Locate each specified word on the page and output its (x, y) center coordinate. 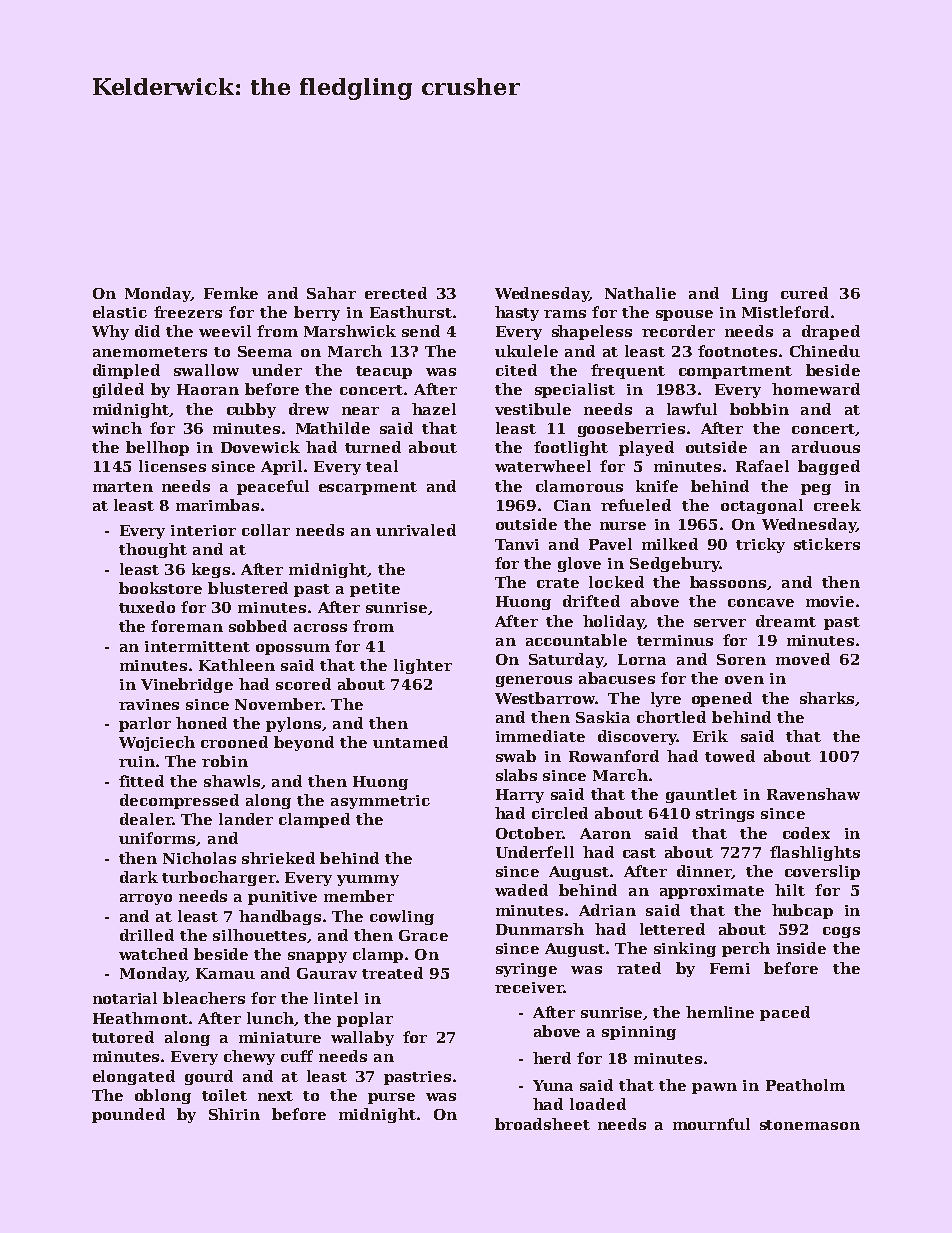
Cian (572, 505)
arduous (826, 447)
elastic (120, 312)
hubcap (802, 911)
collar (266, 530)
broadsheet (542, 1124)
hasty (517, 313)
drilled (147, 935)
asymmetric (380, 802)
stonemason (810, 1125)
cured (804, 293)
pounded (128, 1115)
